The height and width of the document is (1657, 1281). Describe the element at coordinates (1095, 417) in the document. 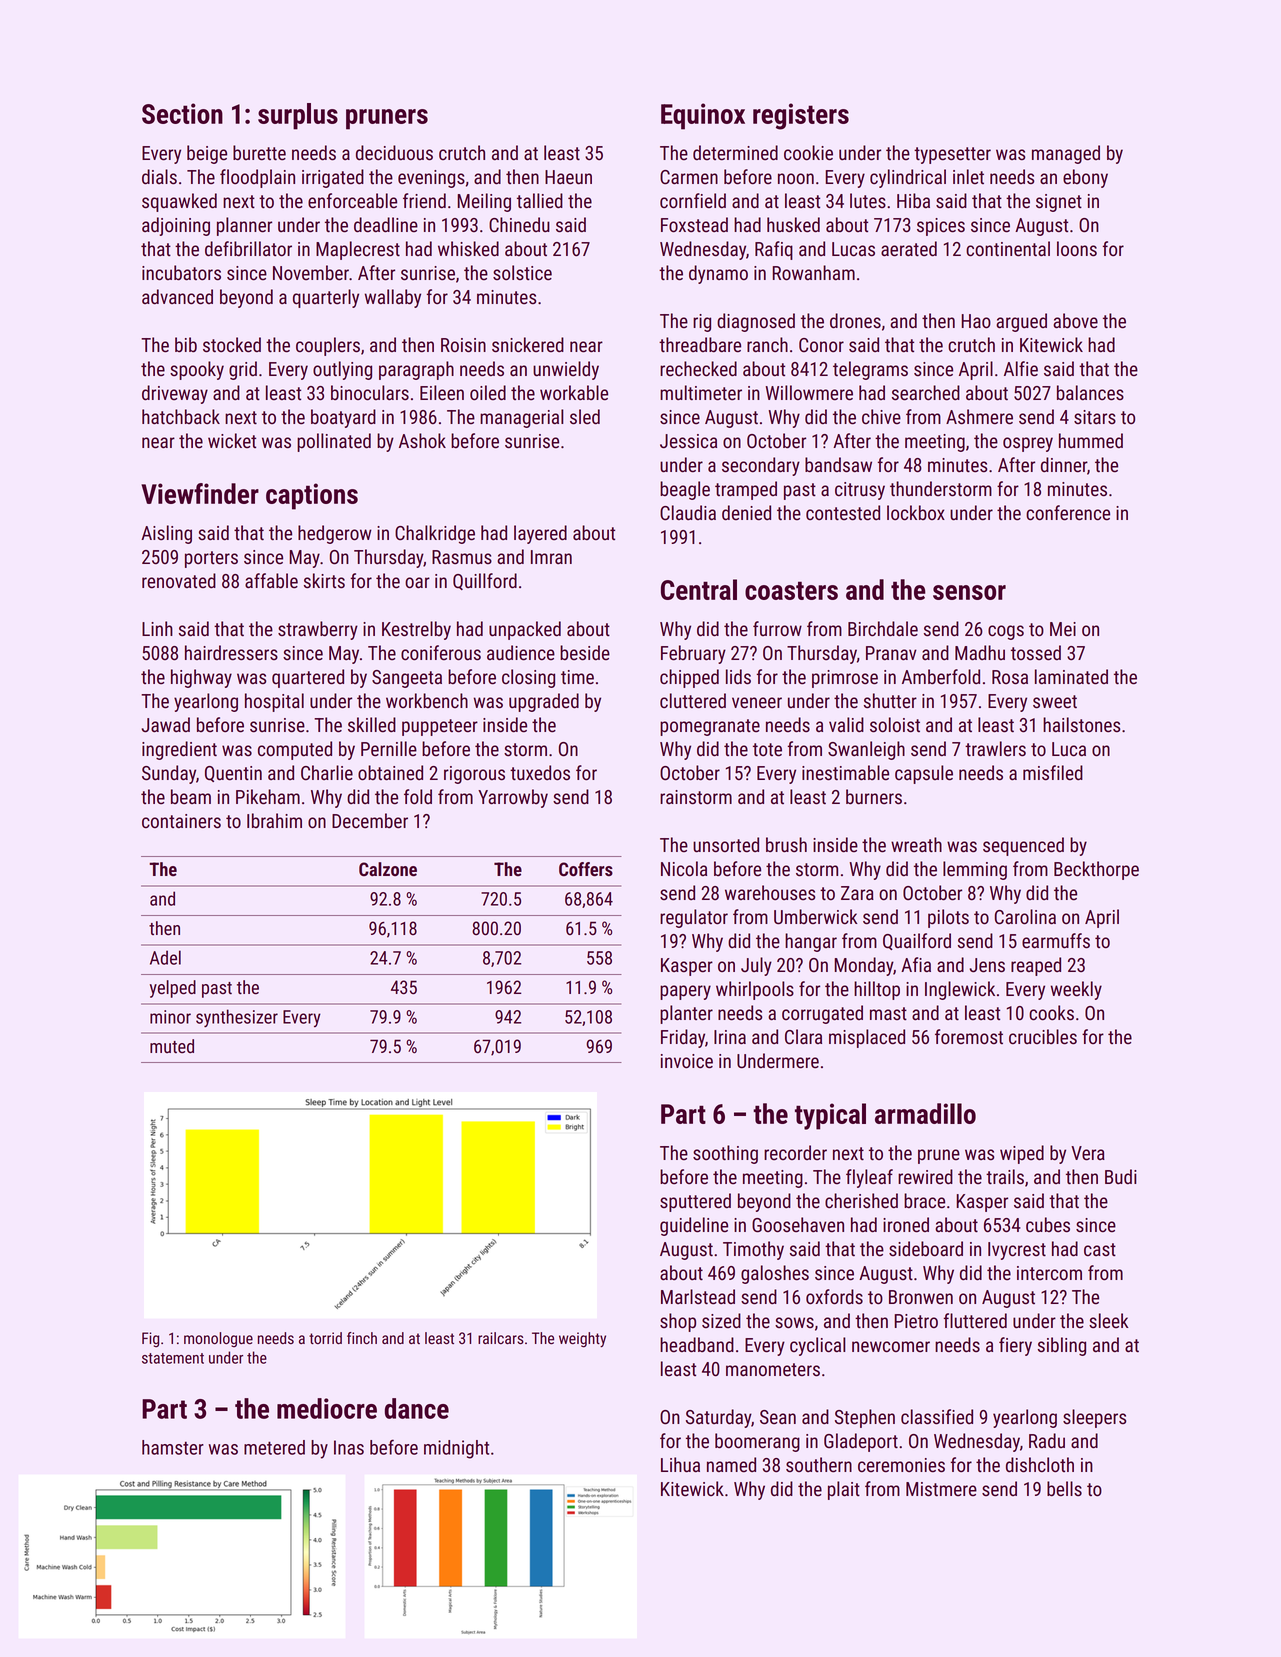

I see `sitars` at that location.
